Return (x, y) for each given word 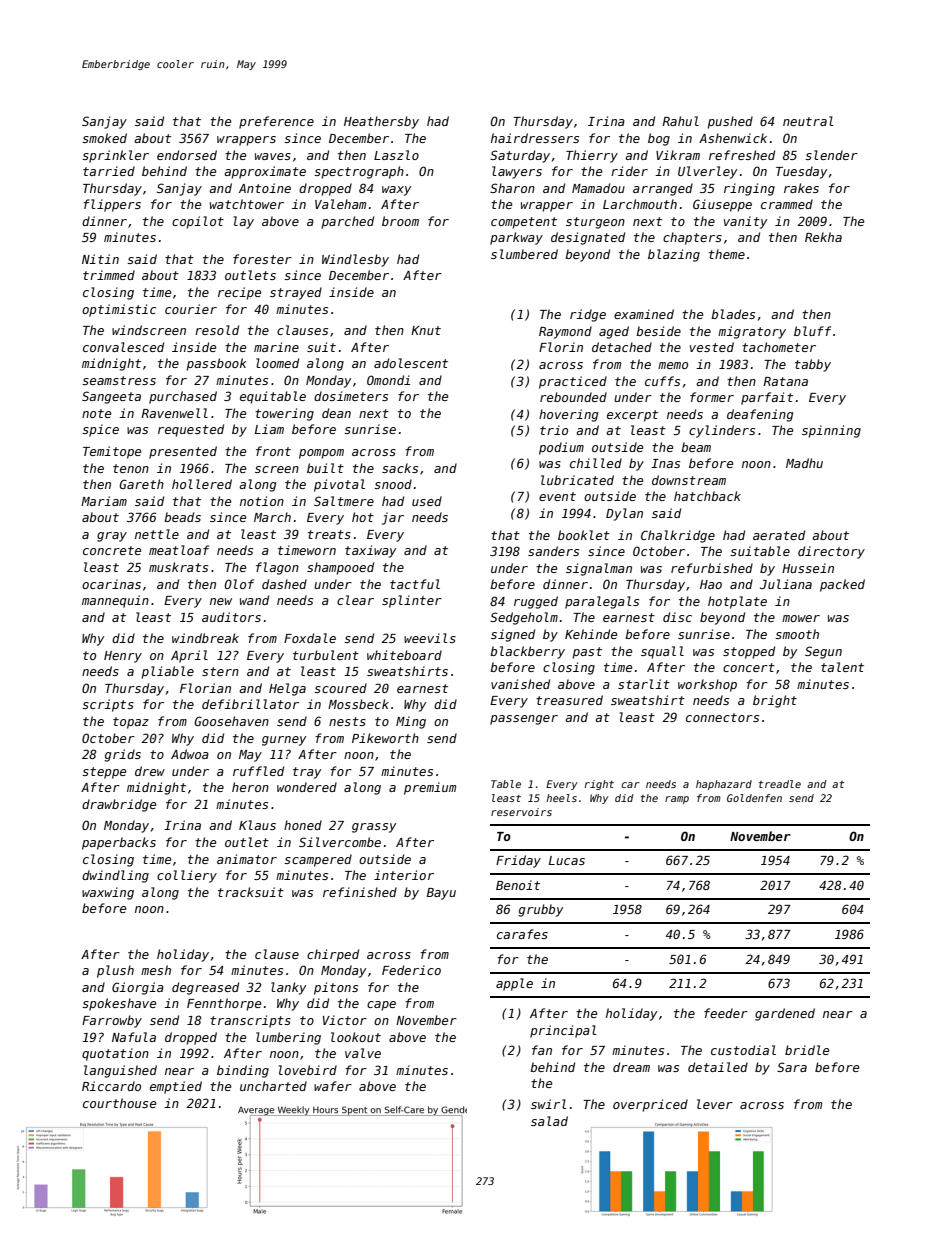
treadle (780, 784)
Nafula (134, 1037)
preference (276, 122)
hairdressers (535, 138)
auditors (231, 617)
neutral (808, 121)
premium (430, 788)
